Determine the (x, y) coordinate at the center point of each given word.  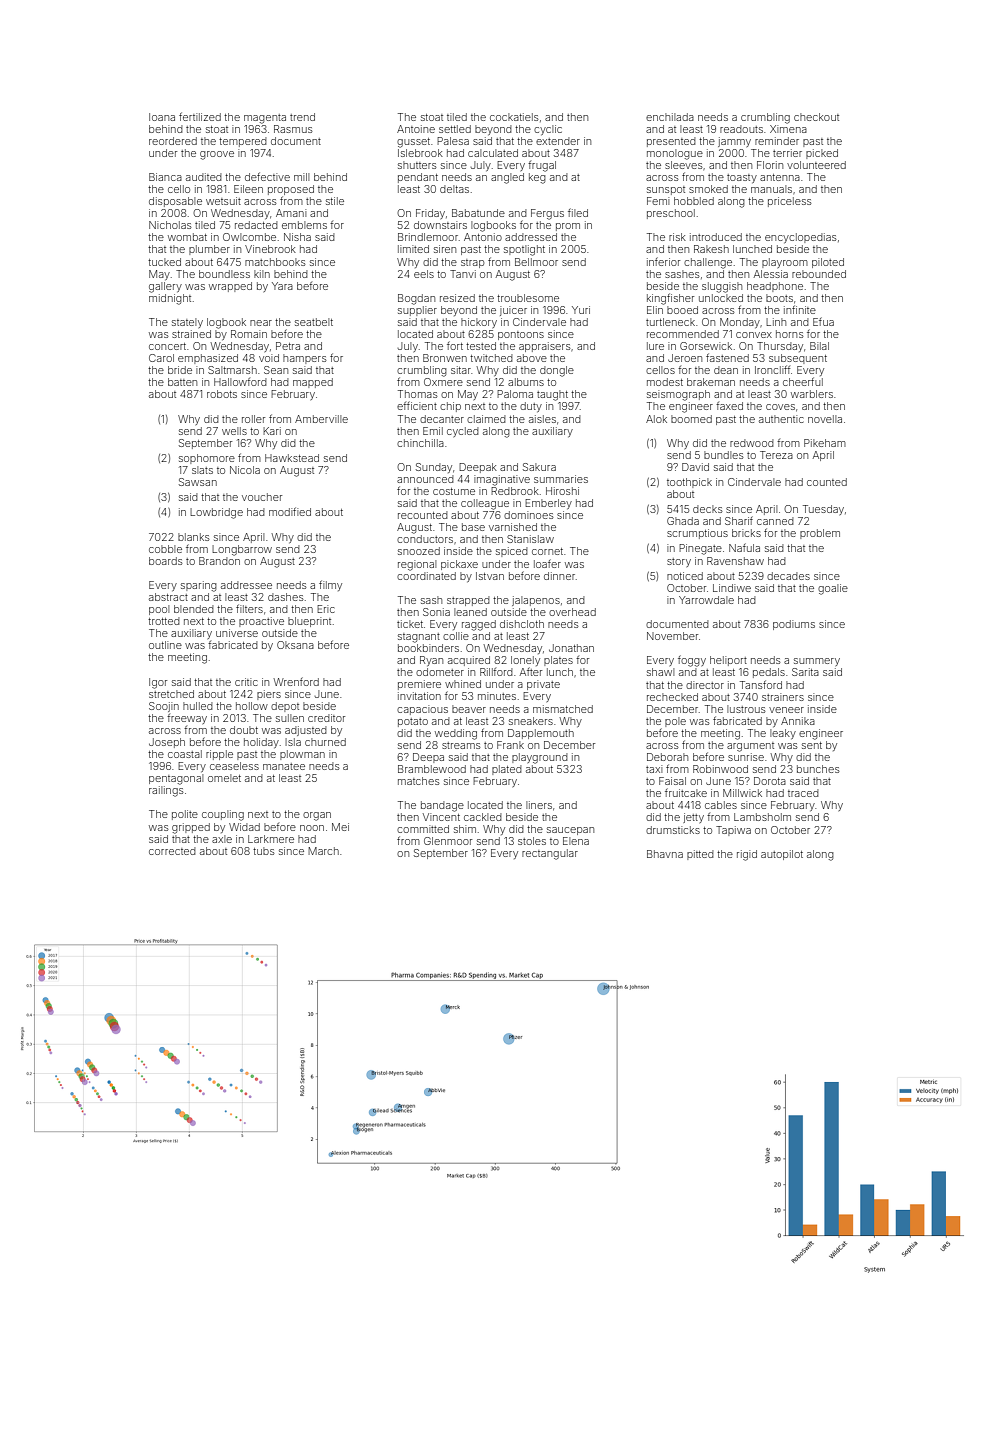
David (695, 467)
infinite (800, 309)
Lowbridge (216, 513)
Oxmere (443, 382)
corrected (172, 851)
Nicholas (170, 225)
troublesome (528, 298)
